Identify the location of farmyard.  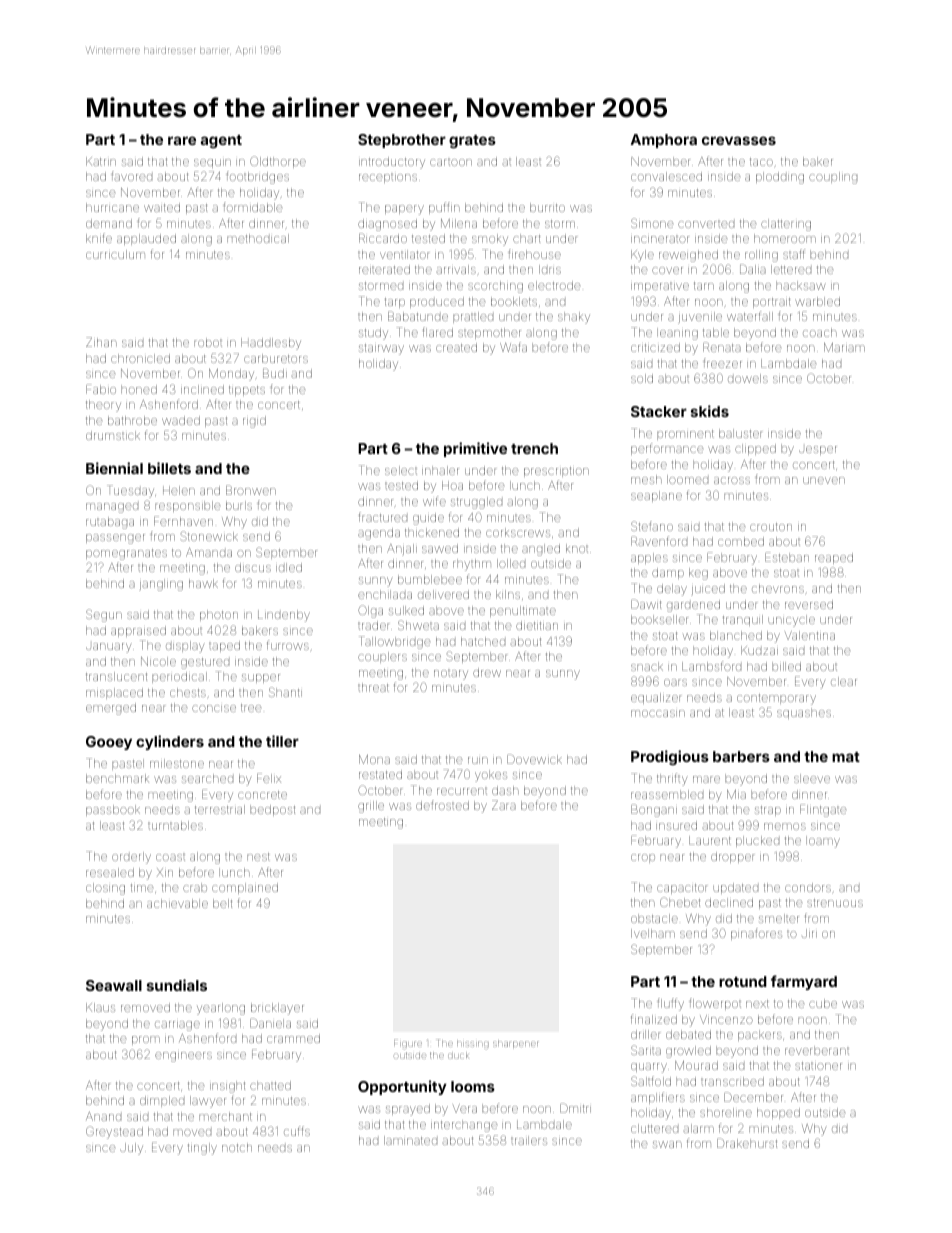
(804, 982).
